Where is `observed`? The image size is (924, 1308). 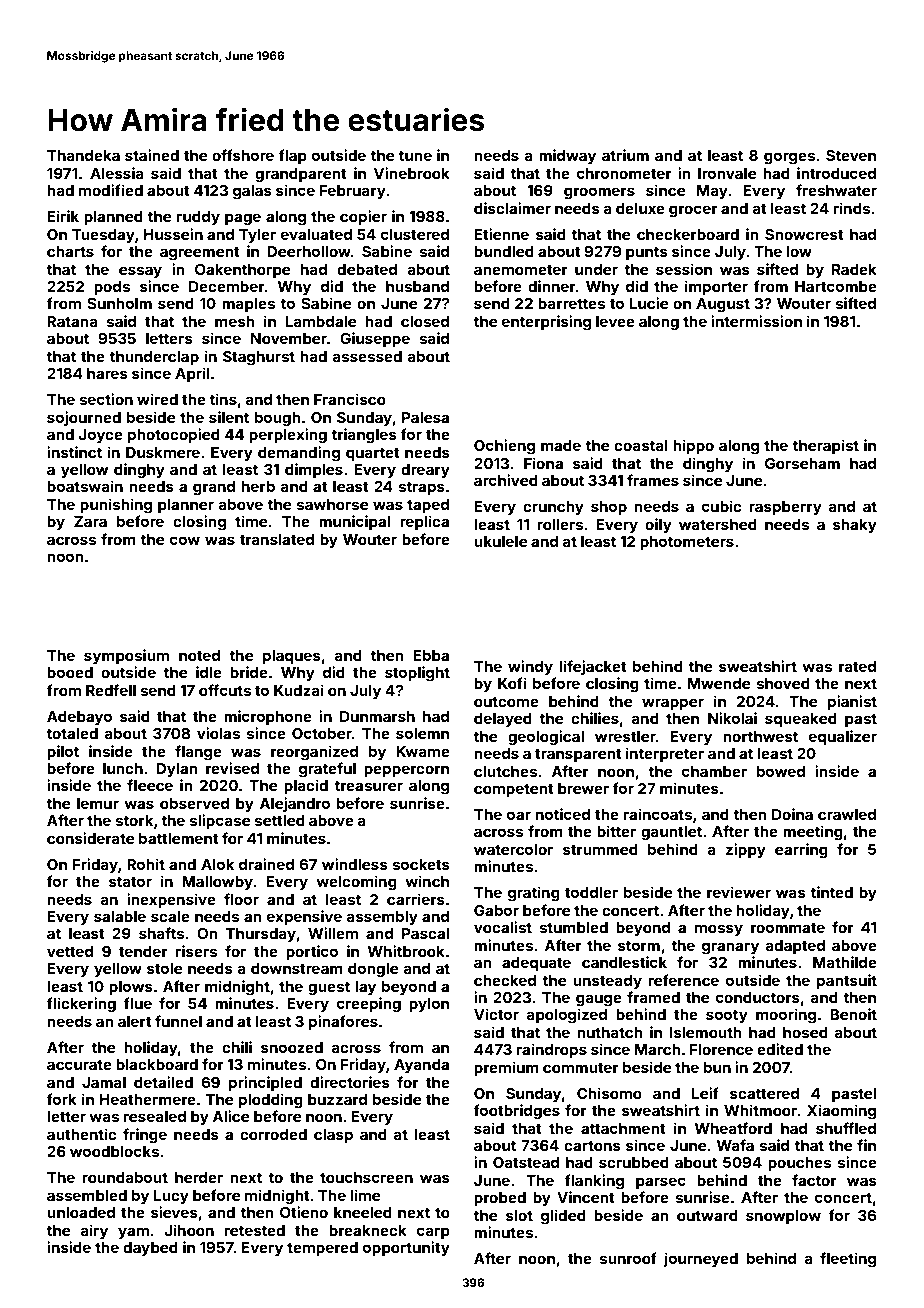 observed is located at coordinates (194, 803).
